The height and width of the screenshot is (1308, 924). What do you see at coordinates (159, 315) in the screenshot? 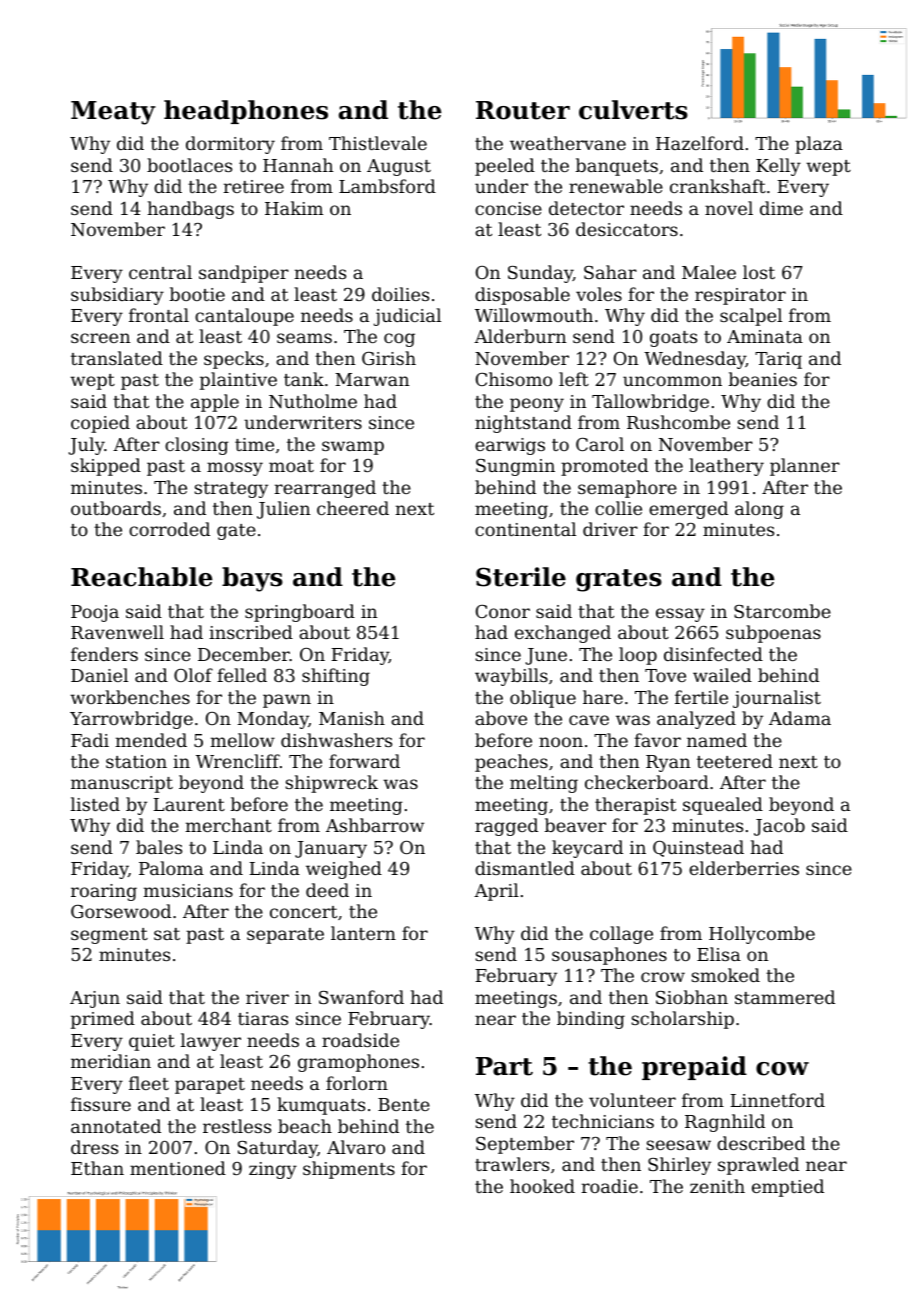
I see `frontal` at bounding box center [159, 315].
